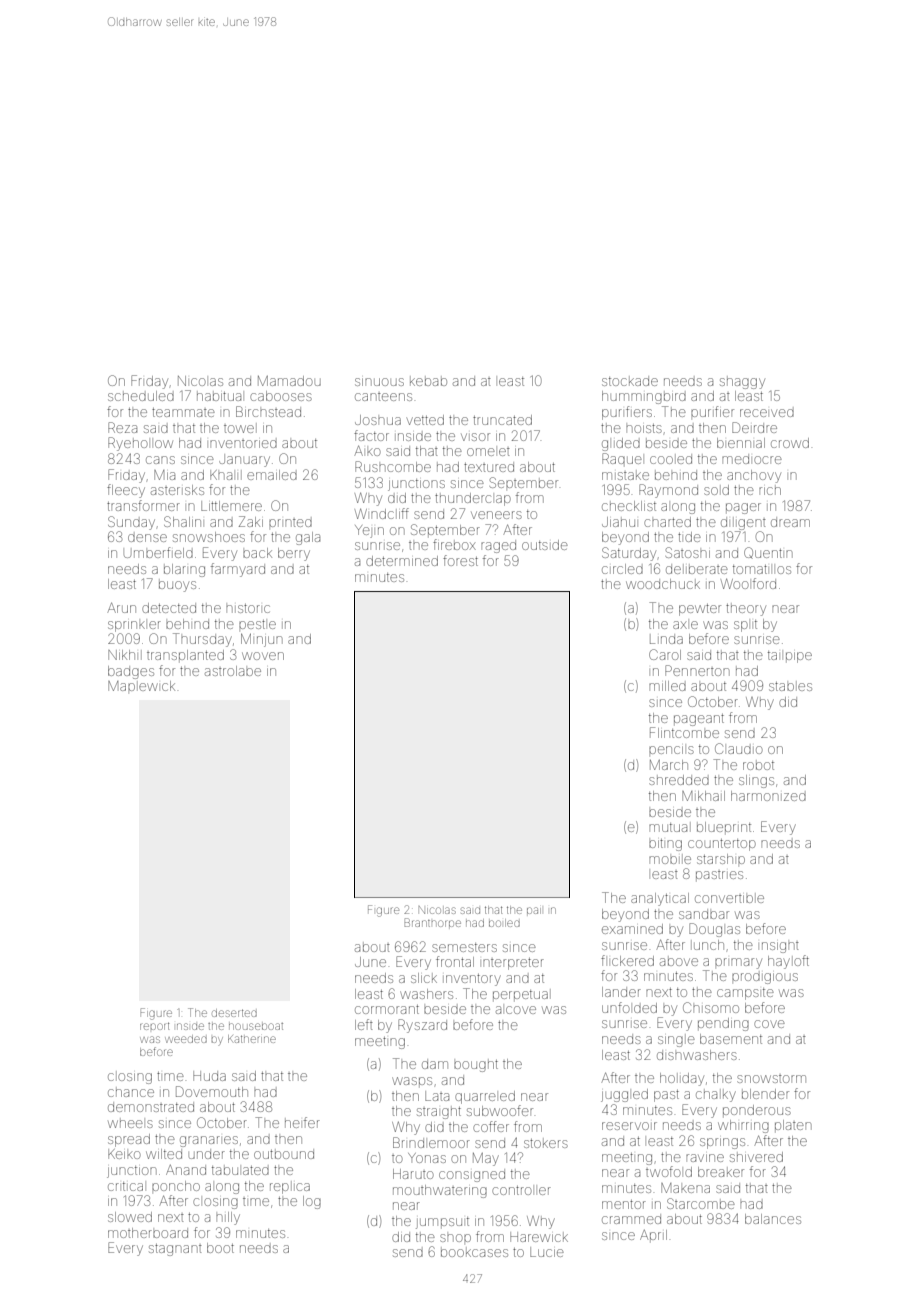 Image resolution: width=924 pixels, height=1308 pixels. I want to click on pencils, so click(671, 750).
